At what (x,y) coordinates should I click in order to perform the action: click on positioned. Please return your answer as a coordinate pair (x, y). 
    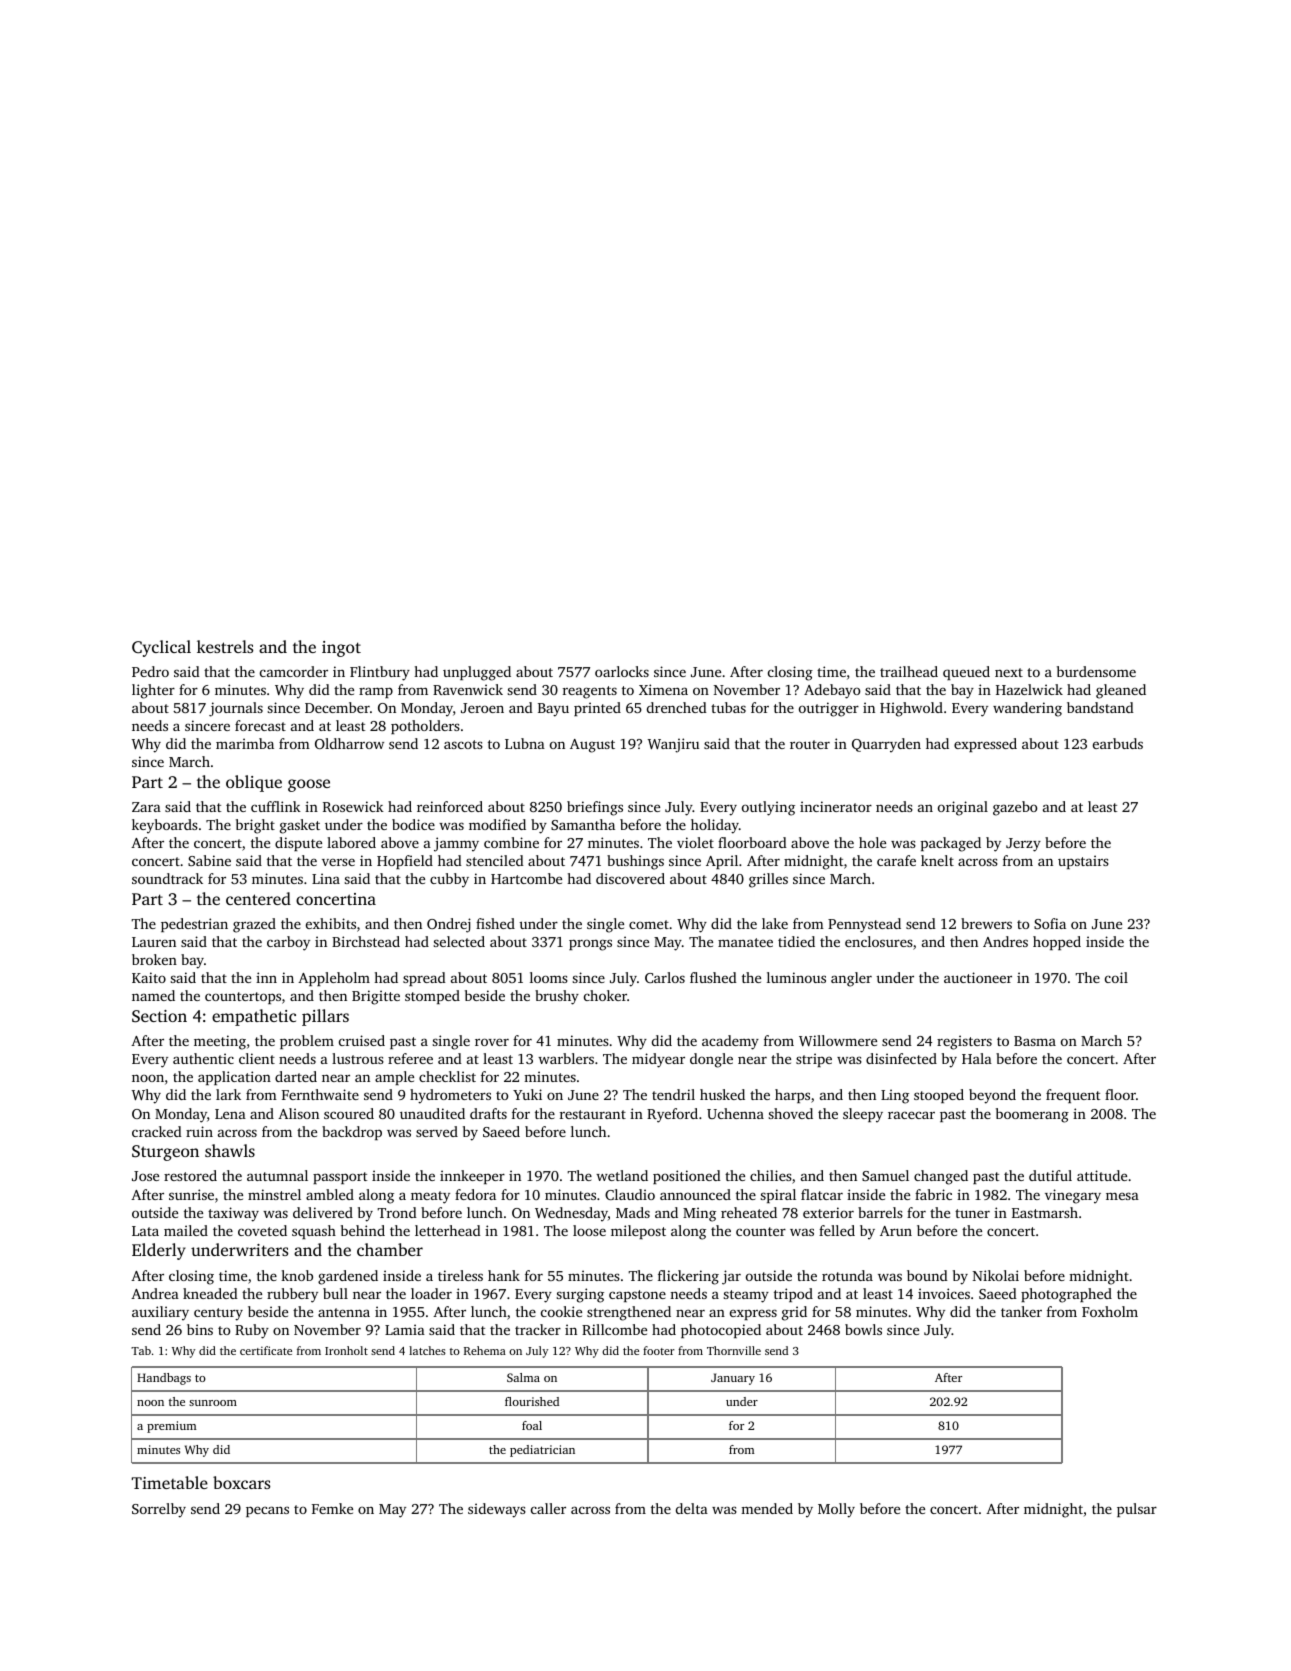
    Looking at the image, I should click on (687, 1177).
